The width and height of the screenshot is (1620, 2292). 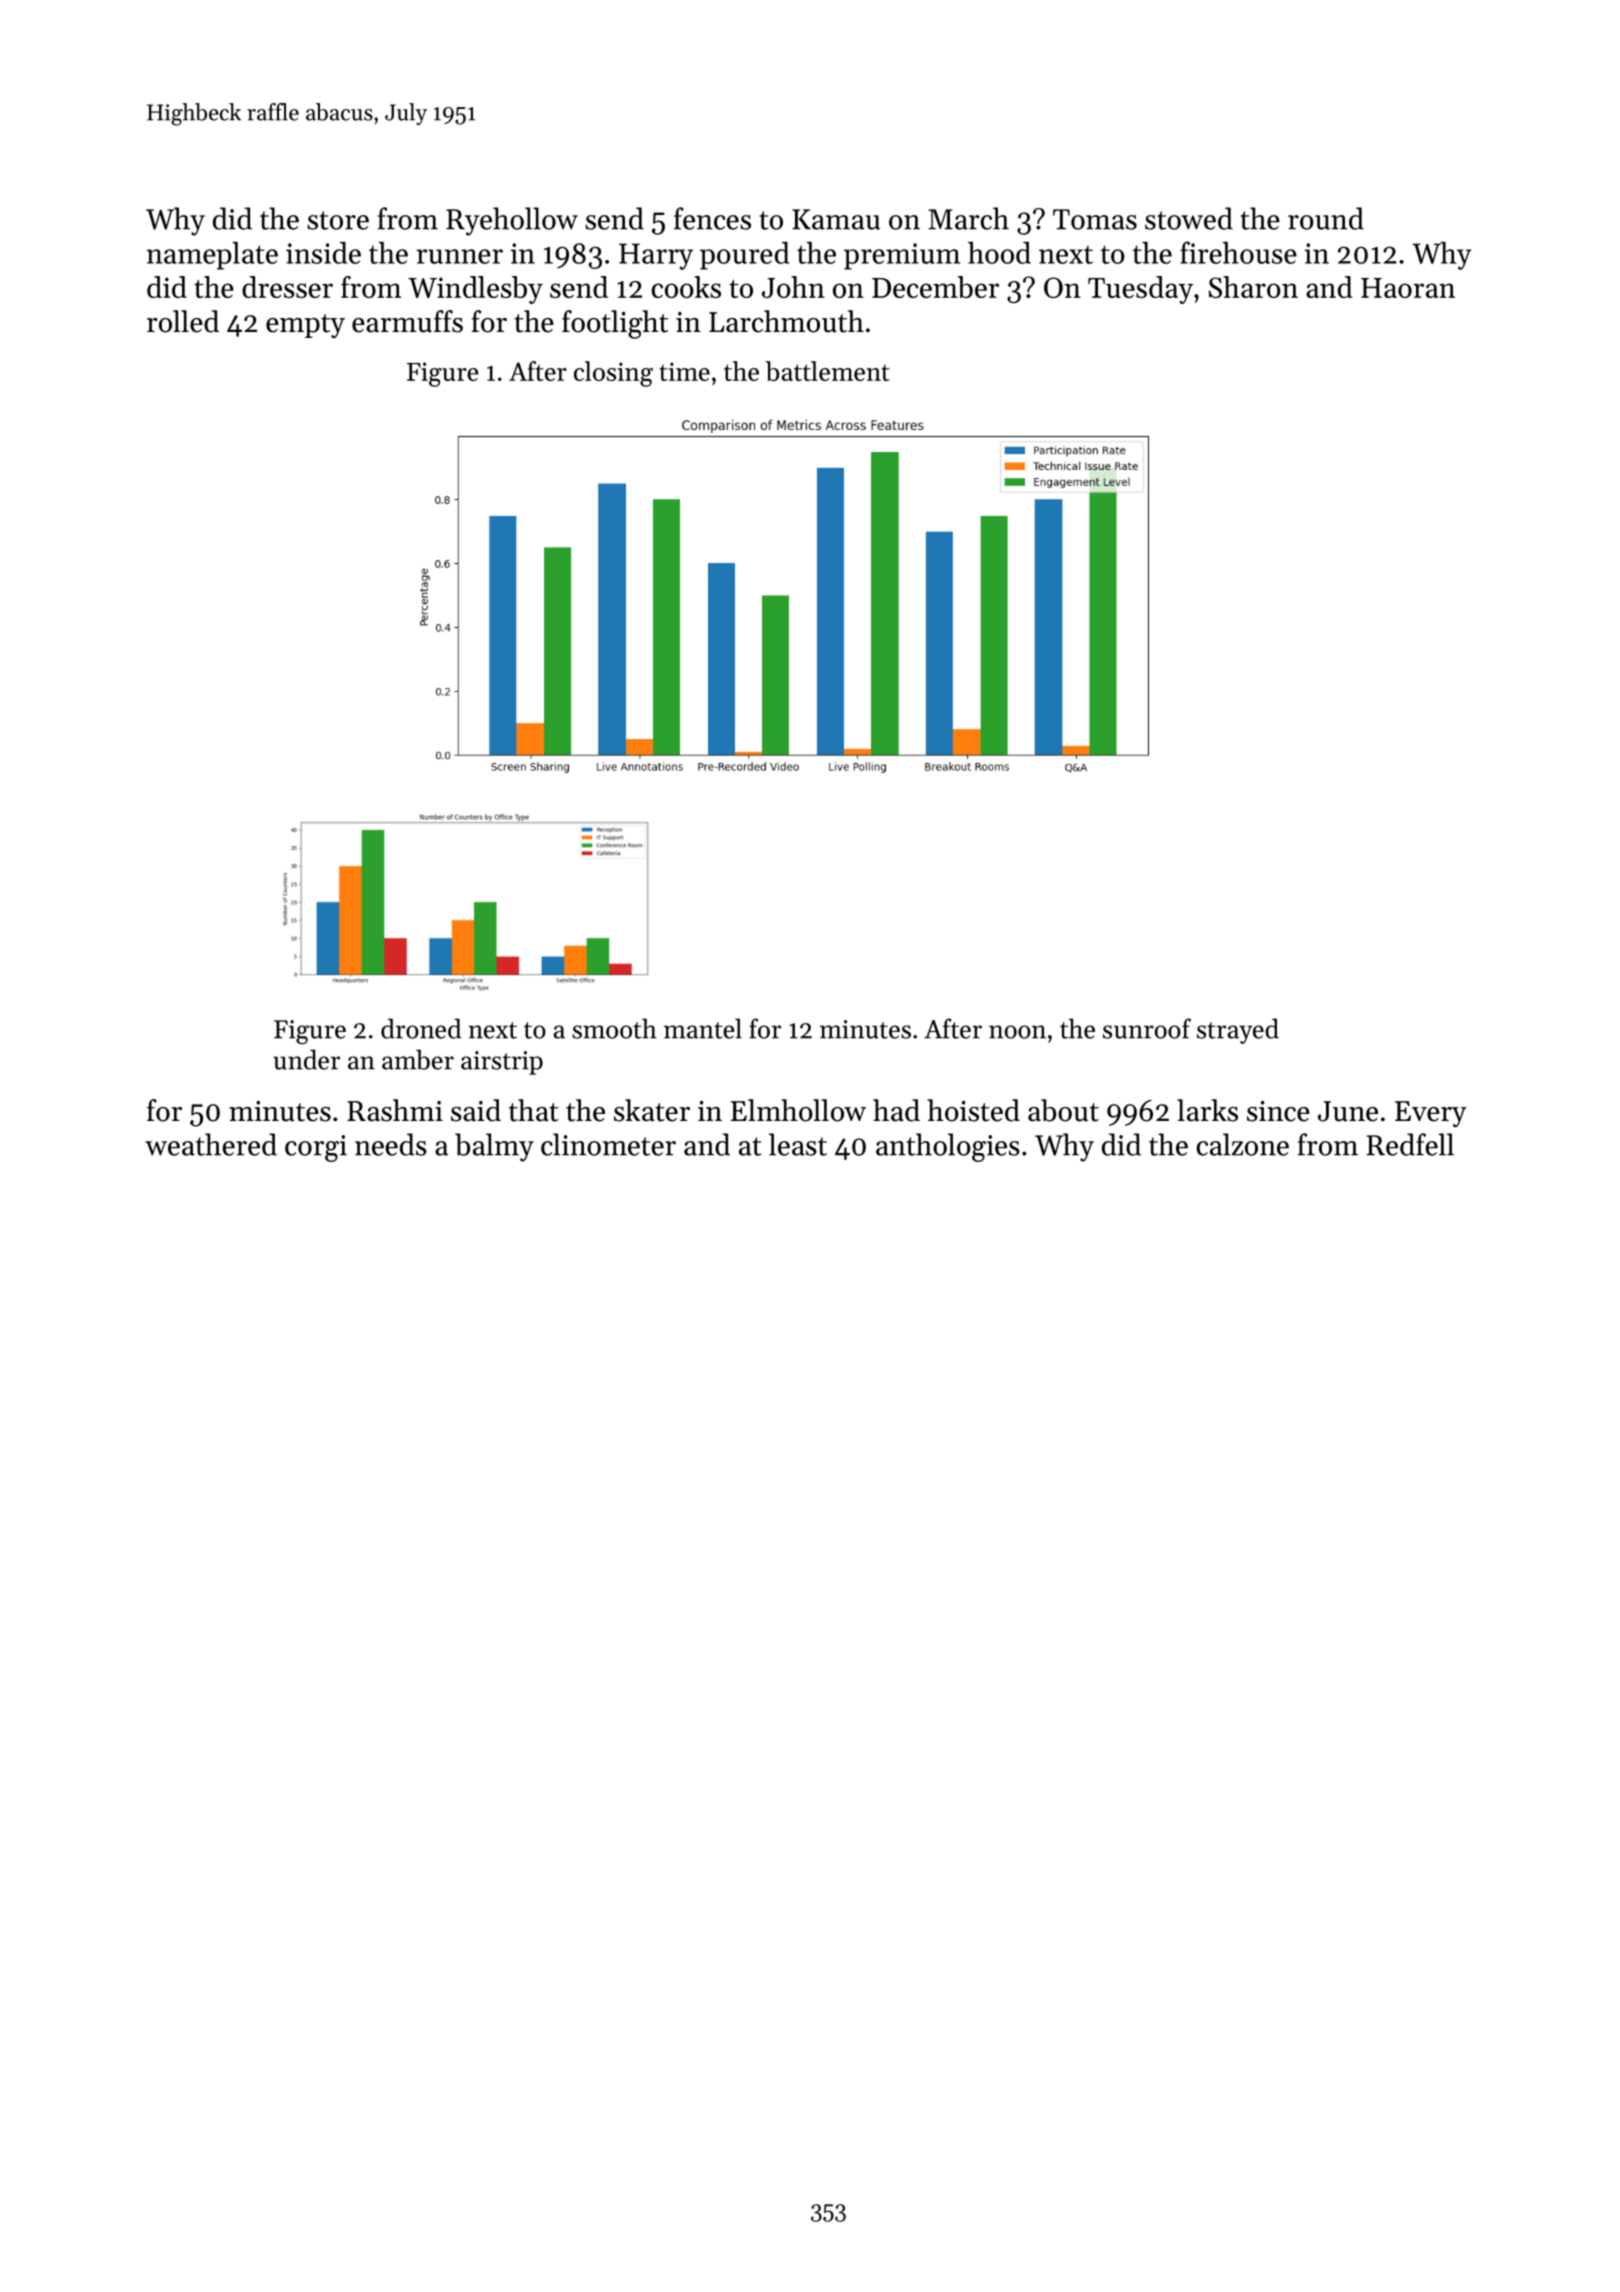 I want to click on mantel, so click(x=703, y=1028).
